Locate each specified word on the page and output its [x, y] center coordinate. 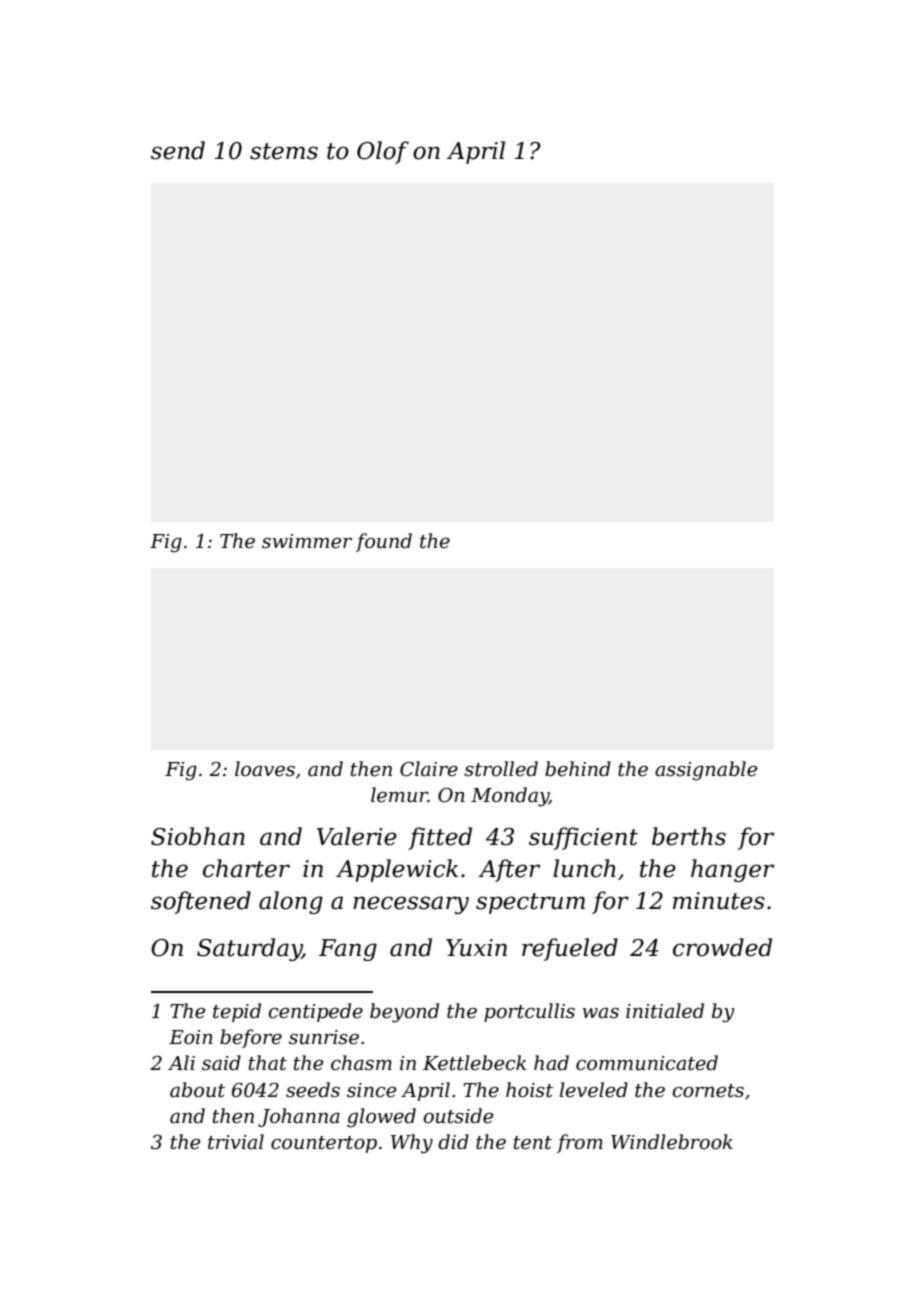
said [221, 1063]
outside [458, 1116]
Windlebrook [672, 1142]
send [178, 150]
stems [284, 151]
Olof [383, 152]
